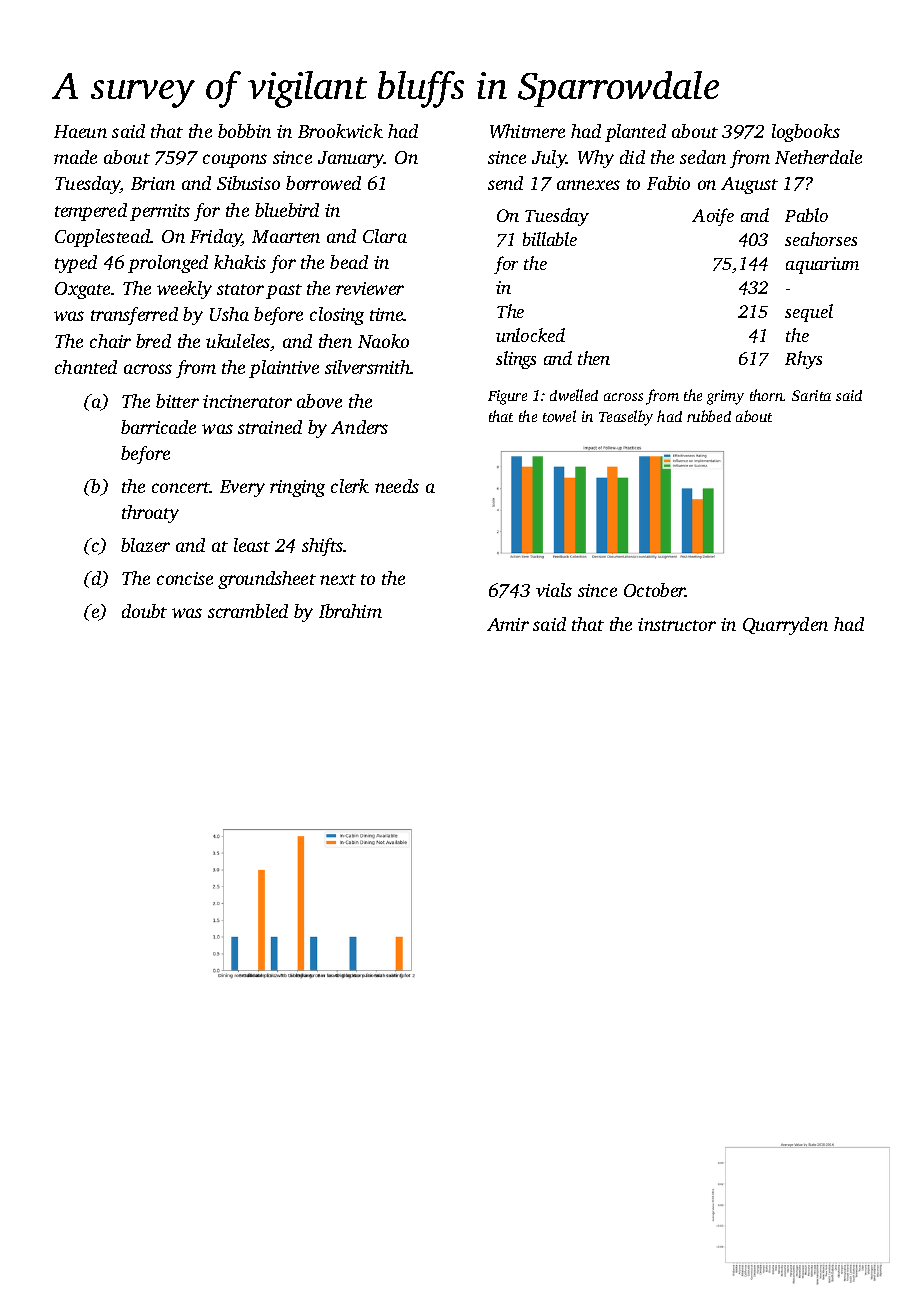  What do you see at coordinates (110, 341) in the screenshot?
I see `chair` at bounding box center [110, 341].
